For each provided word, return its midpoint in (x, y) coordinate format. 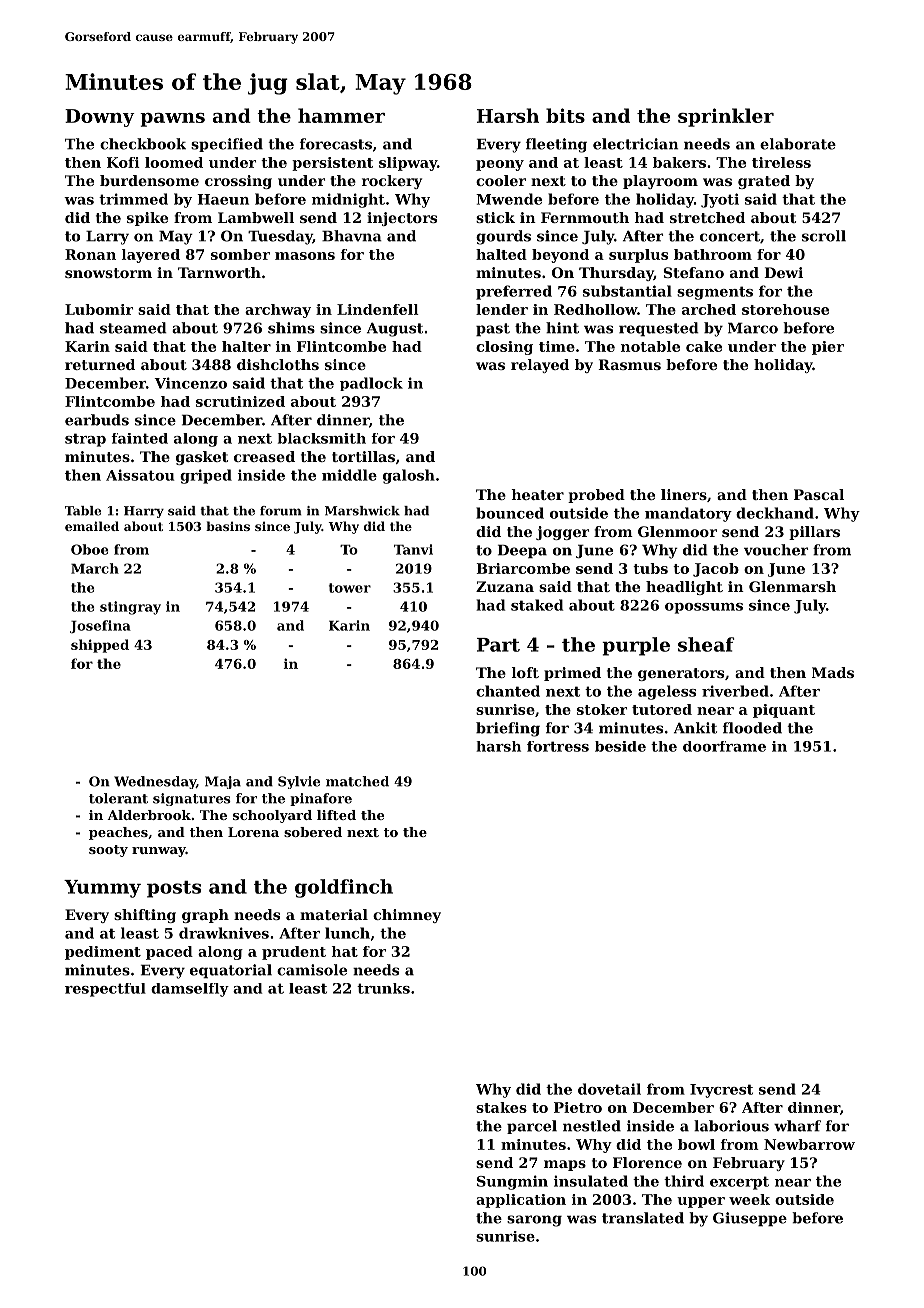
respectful (105, 990)
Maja (223, 782)
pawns (172, 120)
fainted (139, 438)
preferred (514, 292)
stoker (602, 709)
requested (659, 329)
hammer (341, 115)
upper (701, 1202)
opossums (704, 608)
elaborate (798, 144)
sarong (534, 1221)
